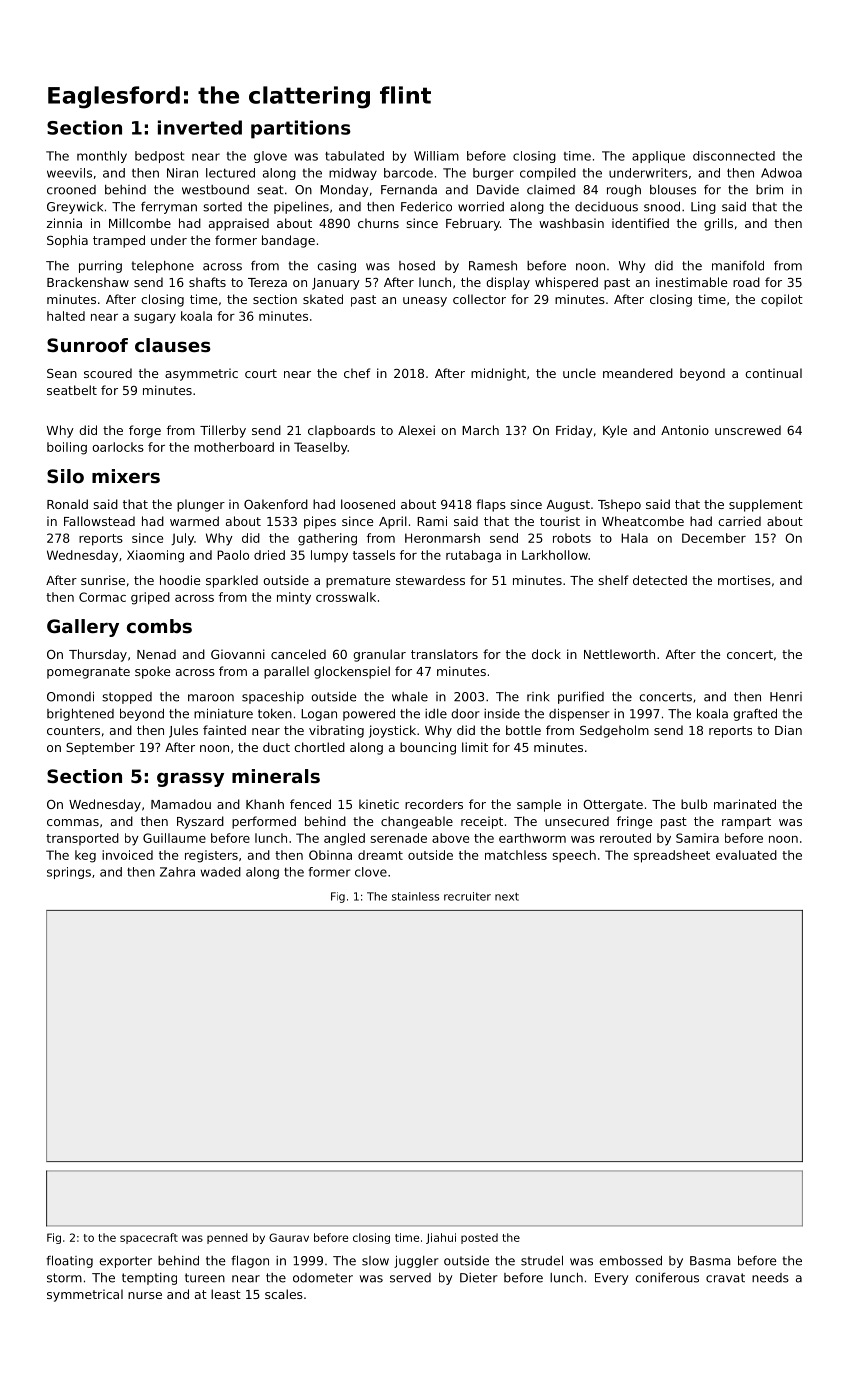 This screenshot has width=849, height=1400. What do you see at coordinates (436, 156) in the screenshot?
I see `William` at bounding box center [436, 156].
